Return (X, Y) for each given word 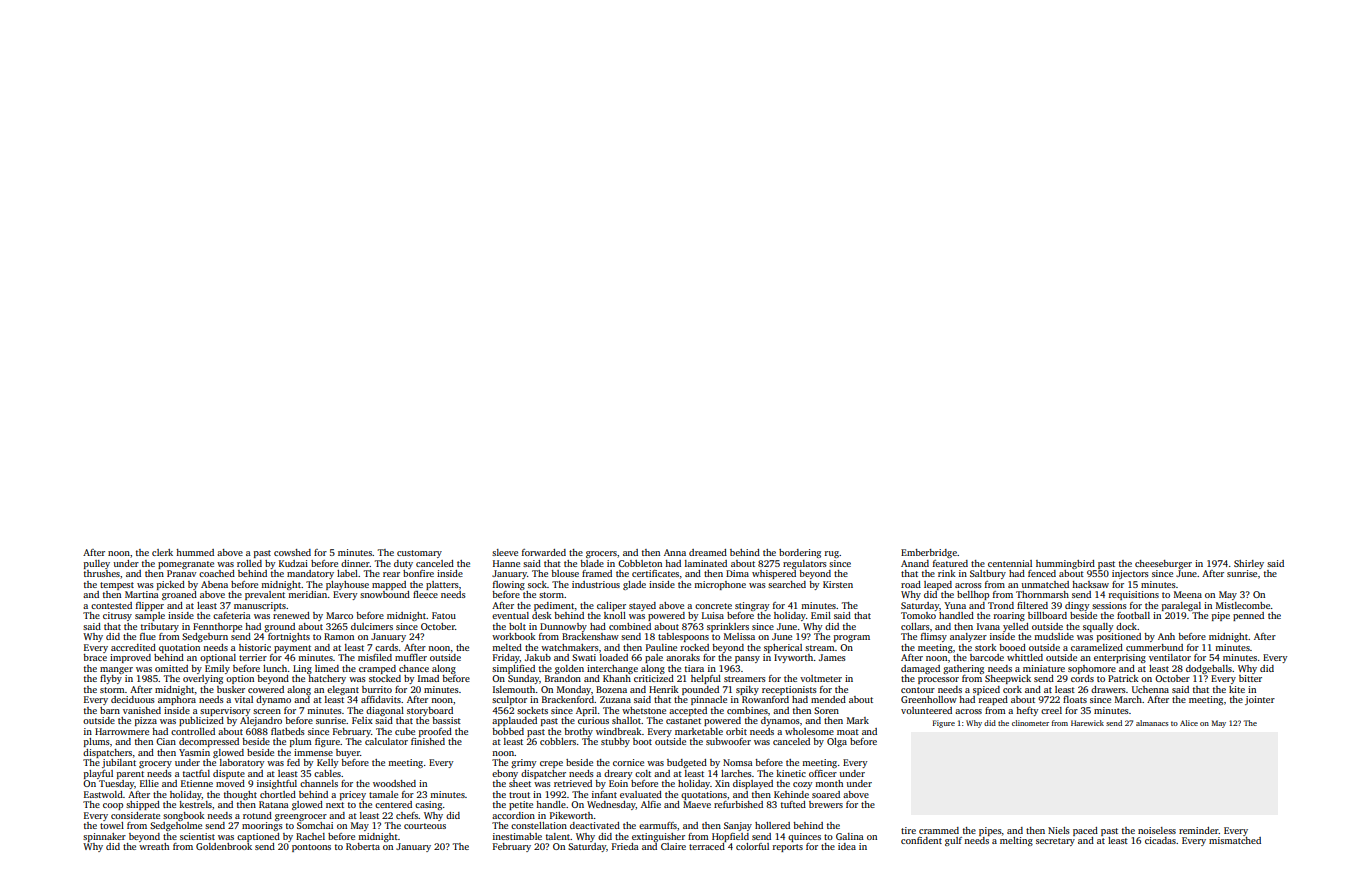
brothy (578, 732)
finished (428, 741)
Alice (1189, 723)
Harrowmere (122, 731)
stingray (752, 606)
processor (938, 680)
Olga (837, 742)
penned (1248, 616)
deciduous (133, 699)
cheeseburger (1163, 564)
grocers (601, 554)
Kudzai (293, 563)
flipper (150, 606)
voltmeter (821, 678)
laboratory (242, 763)
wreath (154, 846)
